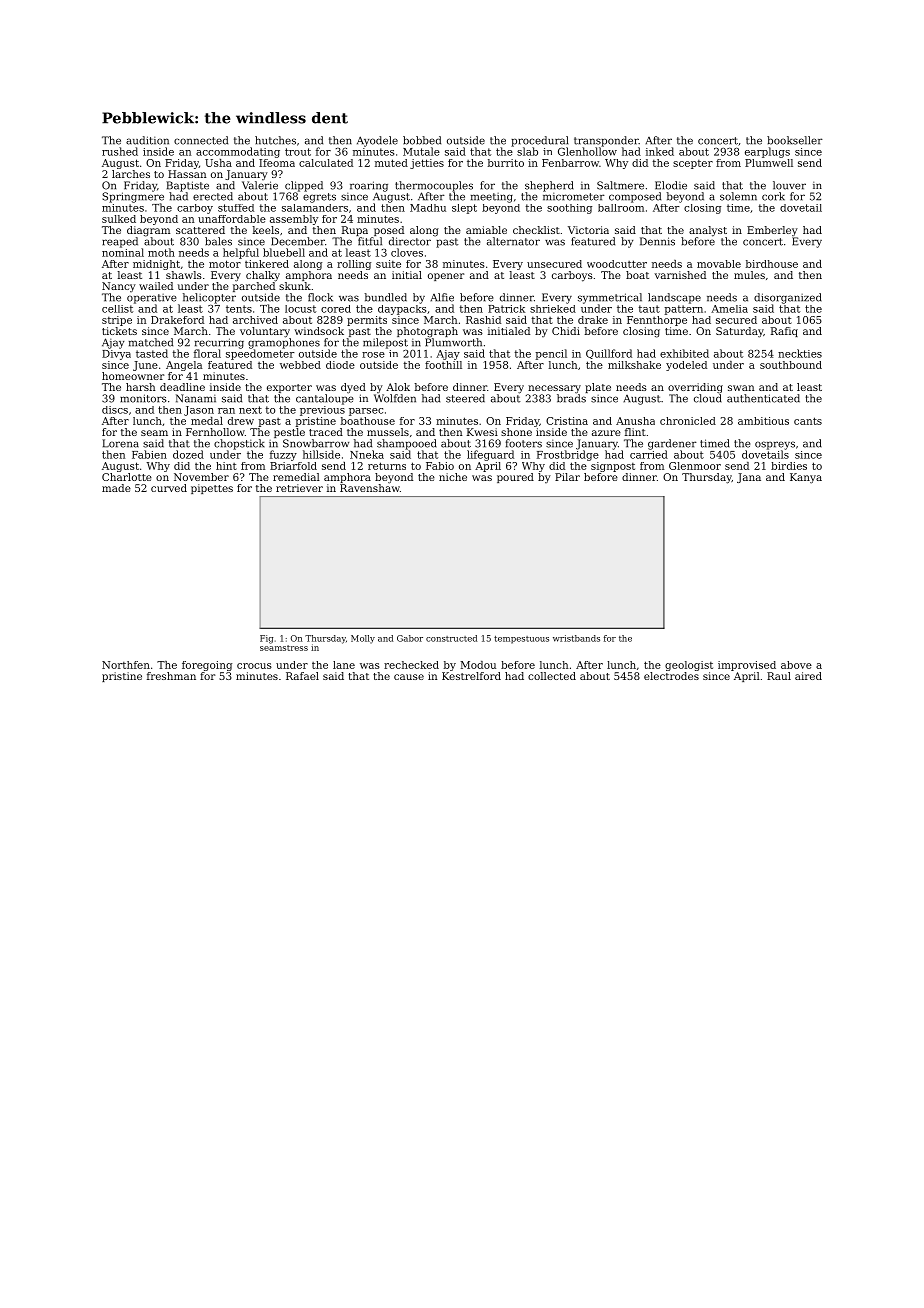 The height and width of the screenshot is (1308, 924). Describe the element at coordinates (657, 241) in the screenshot. I see `Dennis` at that location.
